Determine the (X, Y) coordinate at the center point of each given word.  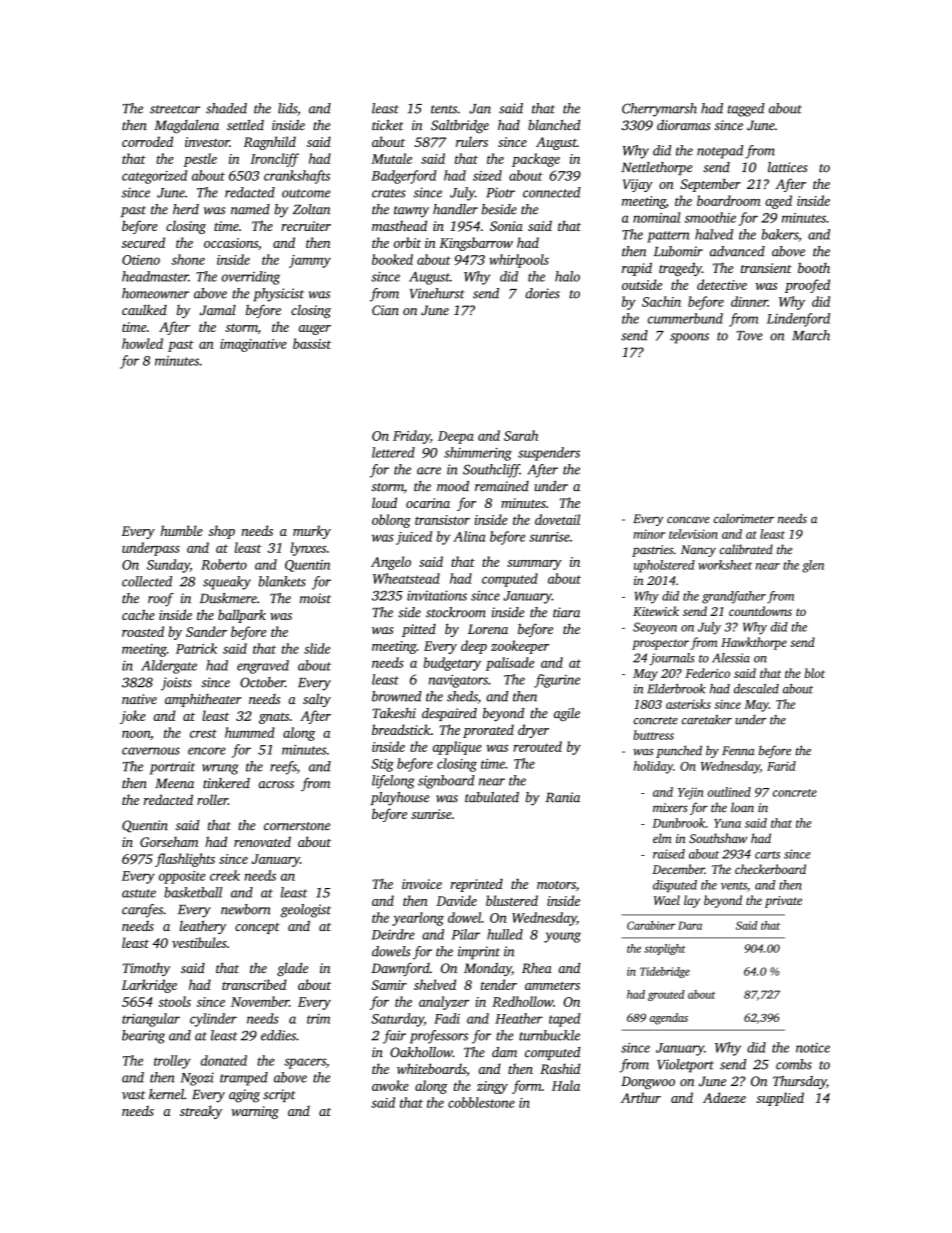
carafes (142, 911)
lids (287, 108)
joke (133, 717)
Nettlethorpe (656, 168)
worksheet (725, 565)
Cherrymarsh (659, 110)
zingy (492, 1087)
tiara (566, 612)
